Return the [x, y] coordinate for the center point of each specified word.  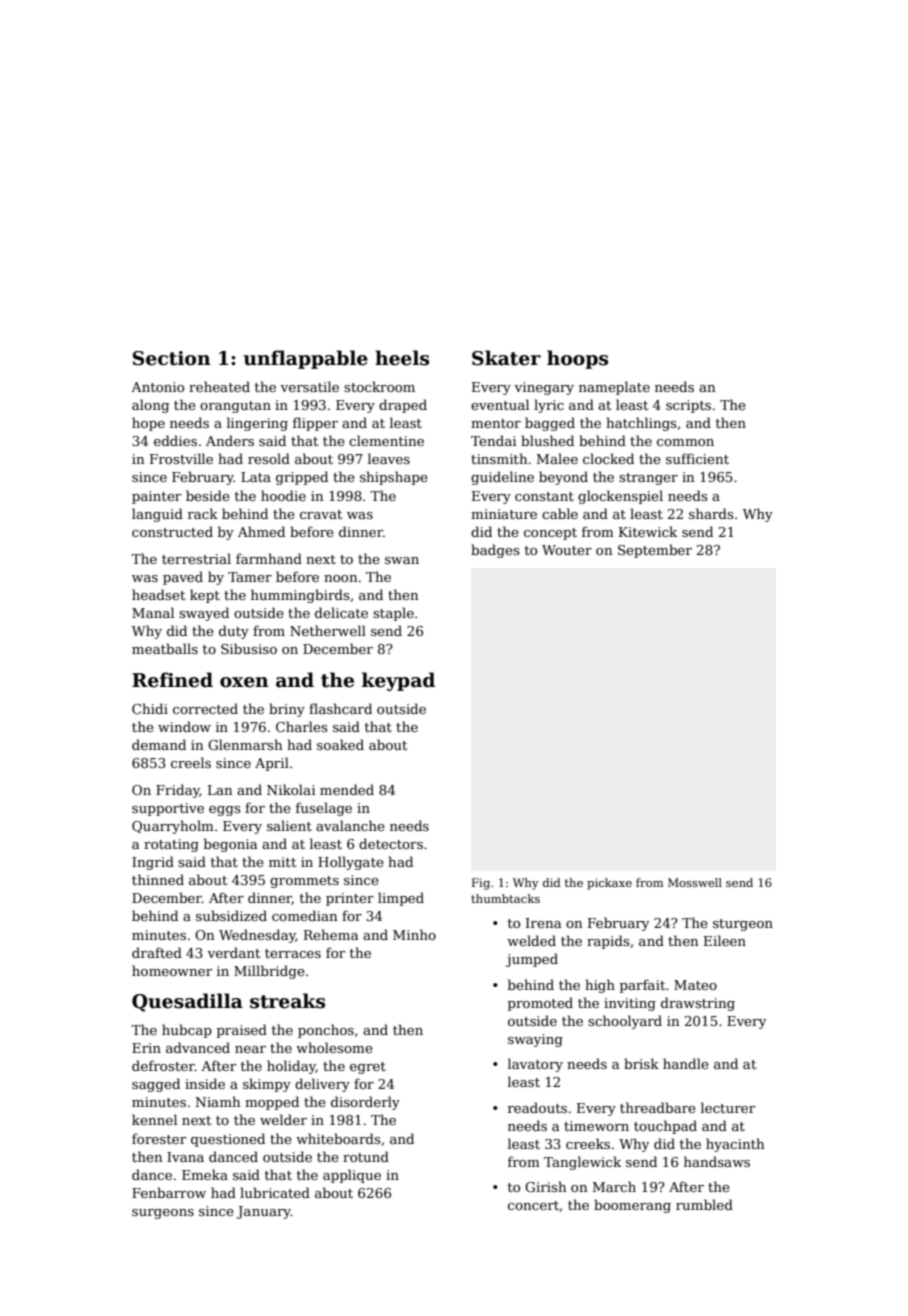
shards [711, 513]
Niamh [217, 1101]
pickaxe [609, 884]
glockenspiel [620, 497]
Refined [172, 680]
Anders [230, 440]
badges [495, 551]
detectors [391, 843]
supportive [168, 809]
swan [402, 560]
